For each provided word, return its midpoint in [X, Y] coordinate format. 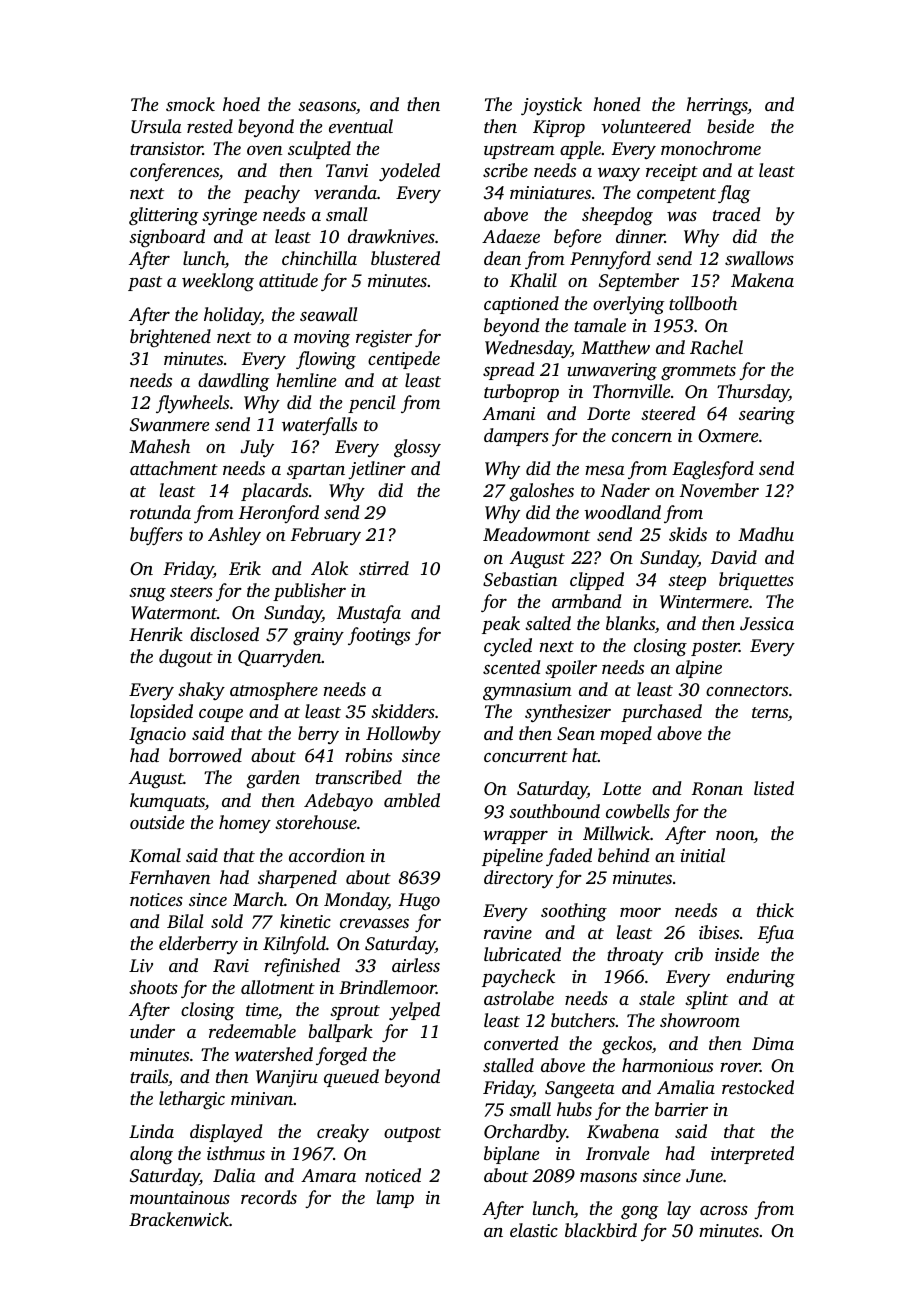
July [257, 448]
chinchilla [319, 258]
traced [737, 214]
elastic [534, 1230]
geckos [627, 1045]
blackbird [601, 1230]
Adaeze [511, 236]
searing [767, 416]
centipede [404, 360]
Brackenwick [179, 1219]
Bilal [185, 921]
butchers [583, 1020]
